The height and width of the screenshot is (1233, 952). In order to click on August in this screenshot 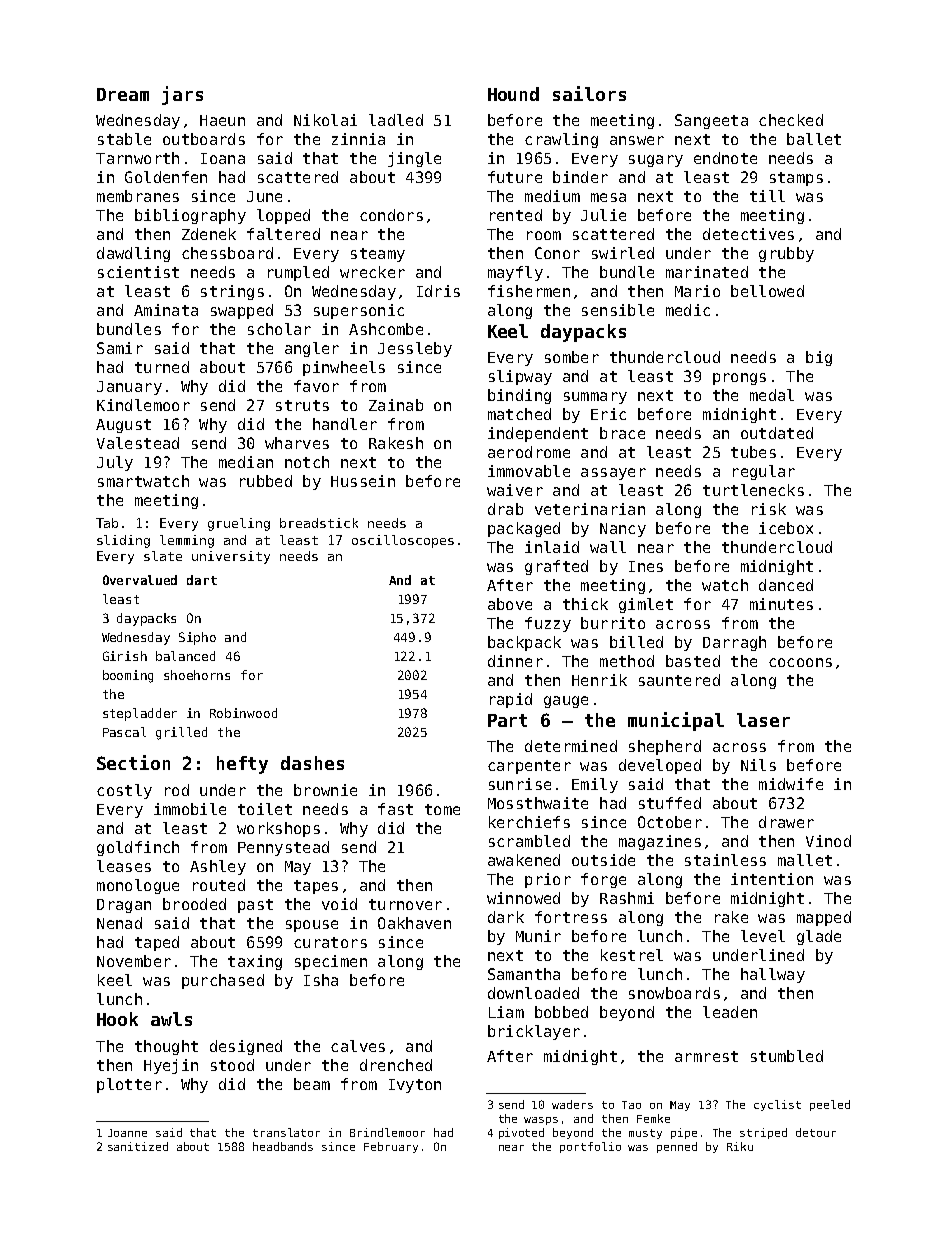, I will do `click(123, 426)`.
